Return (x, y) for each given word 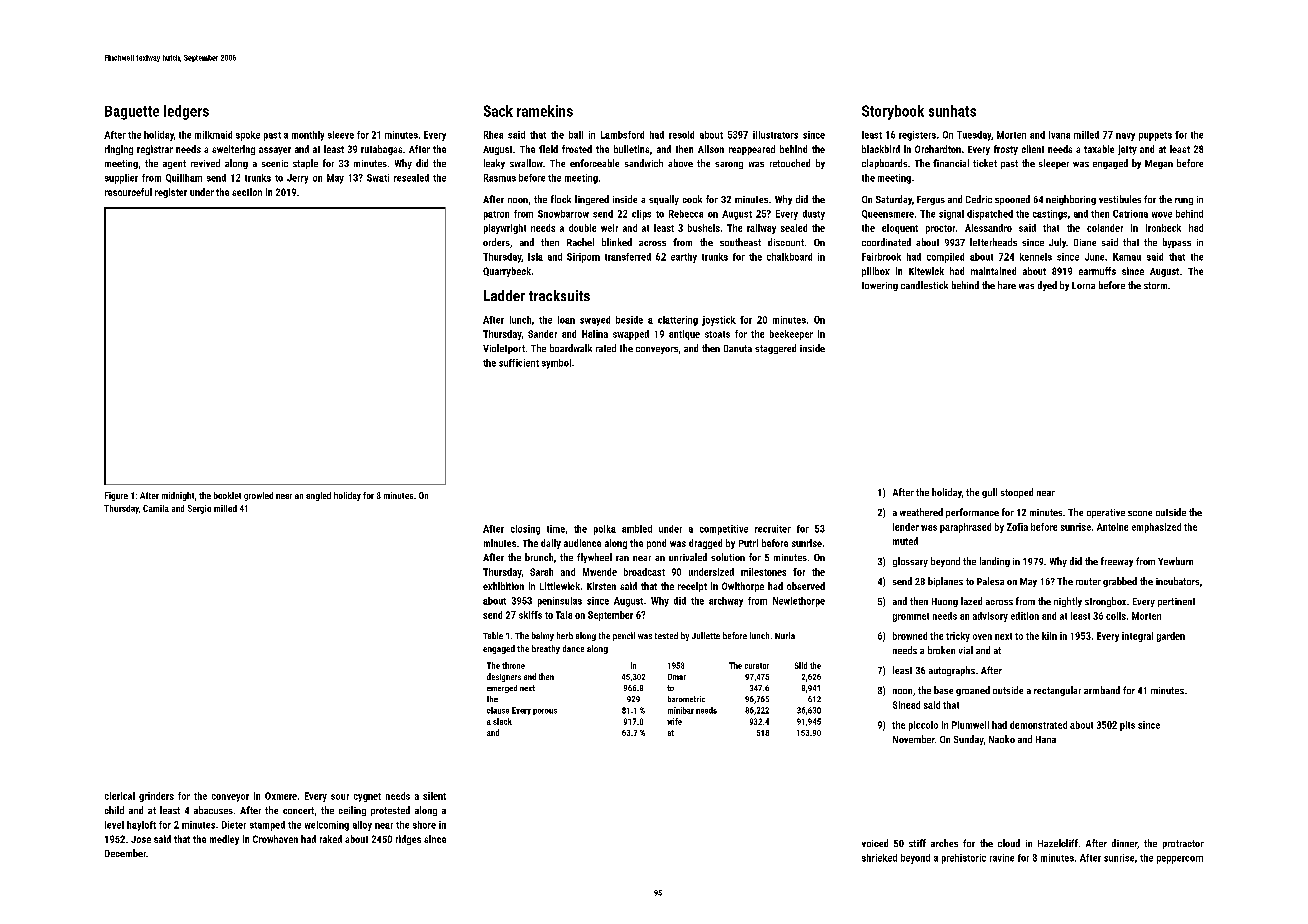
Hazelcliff (1058, 843)
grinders (156, 797)
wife (674, 721)
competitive (724, 530)
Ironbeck (1163, 228)
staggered (775, 349)
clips (641, 215)
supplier (121, 179)
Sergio (199, 509)
